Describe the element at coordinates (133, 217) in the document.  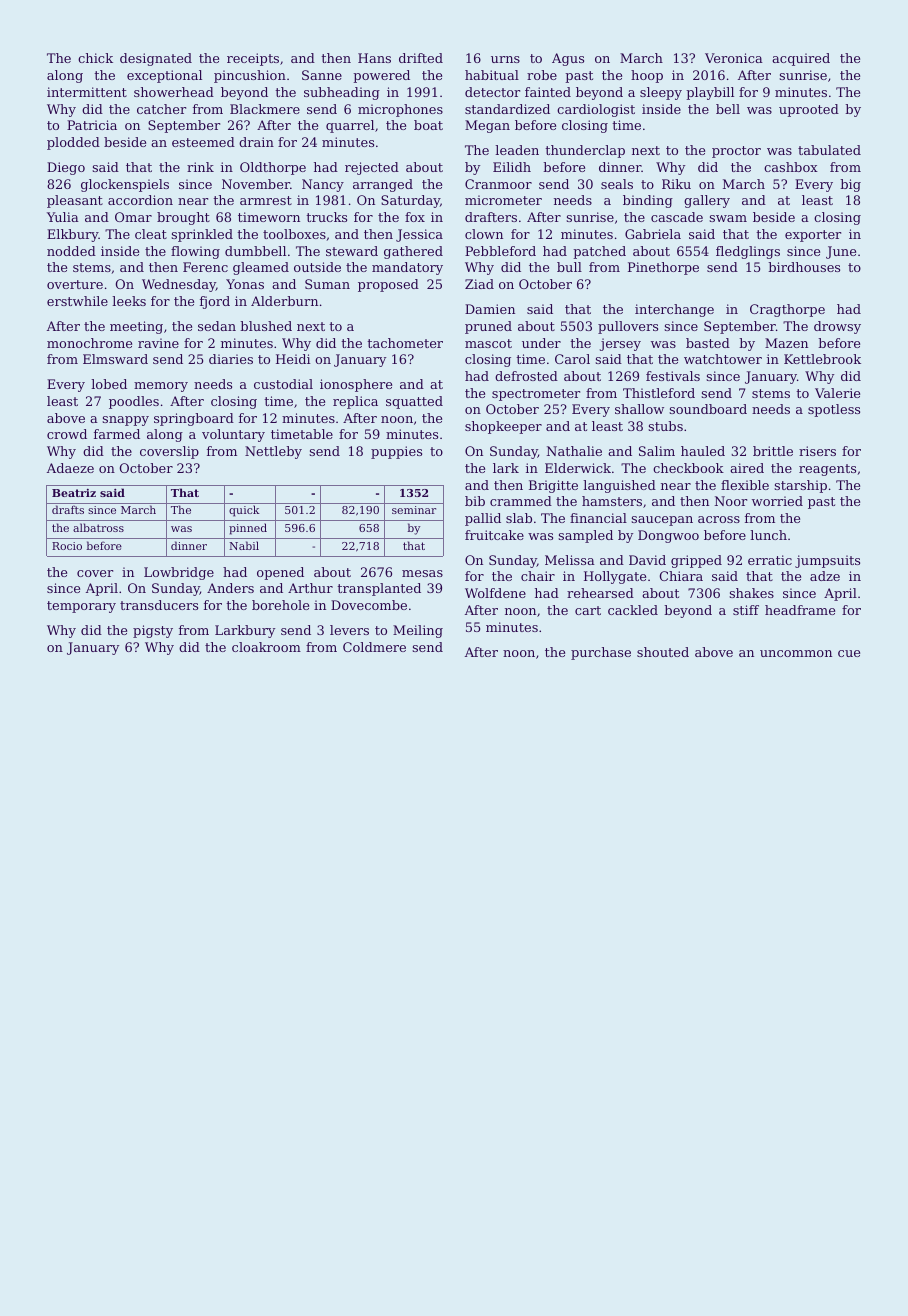
I see `Omar` at that location.
